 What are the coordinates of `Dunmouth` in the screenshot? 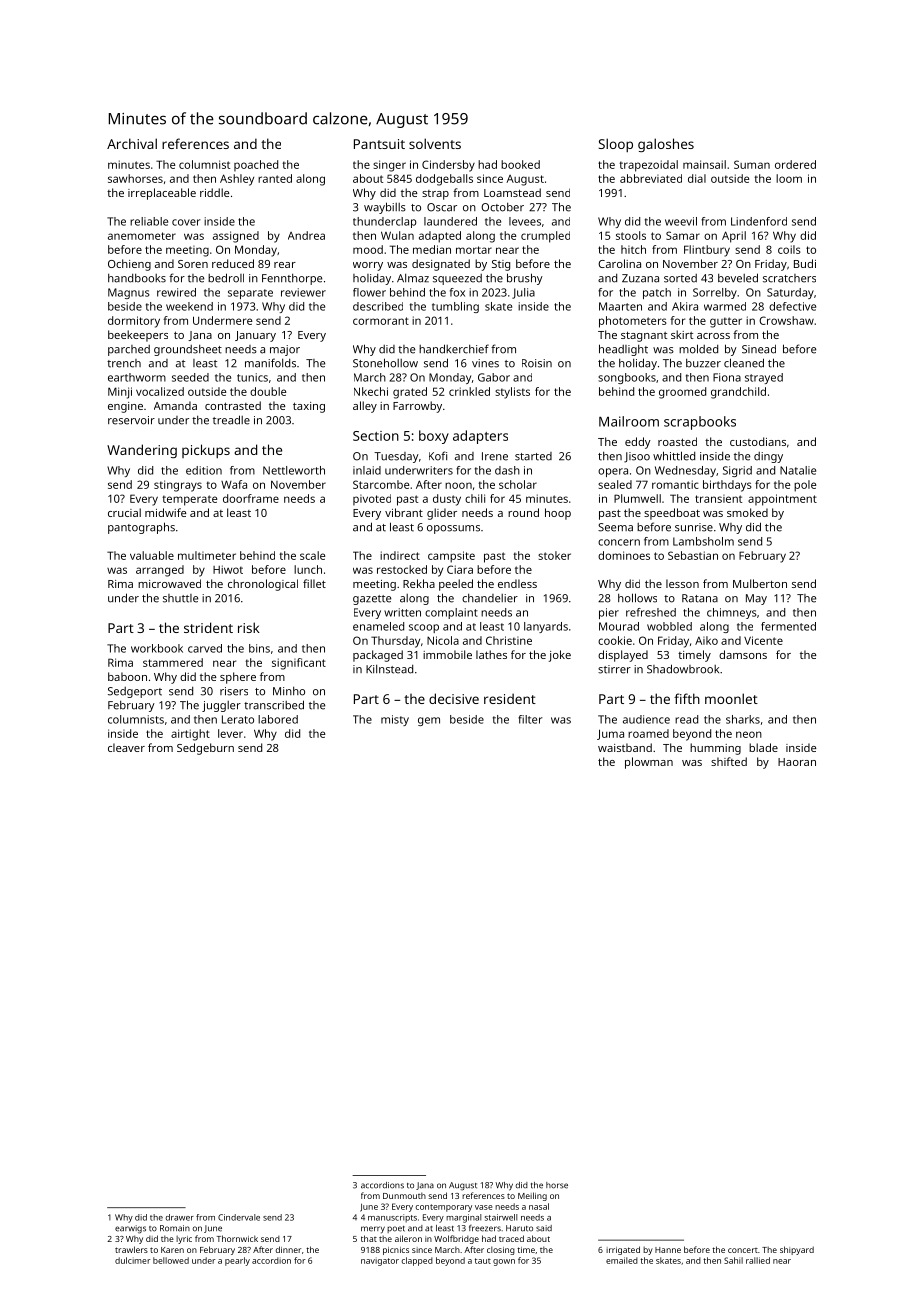 It's located at (404, 1195).
